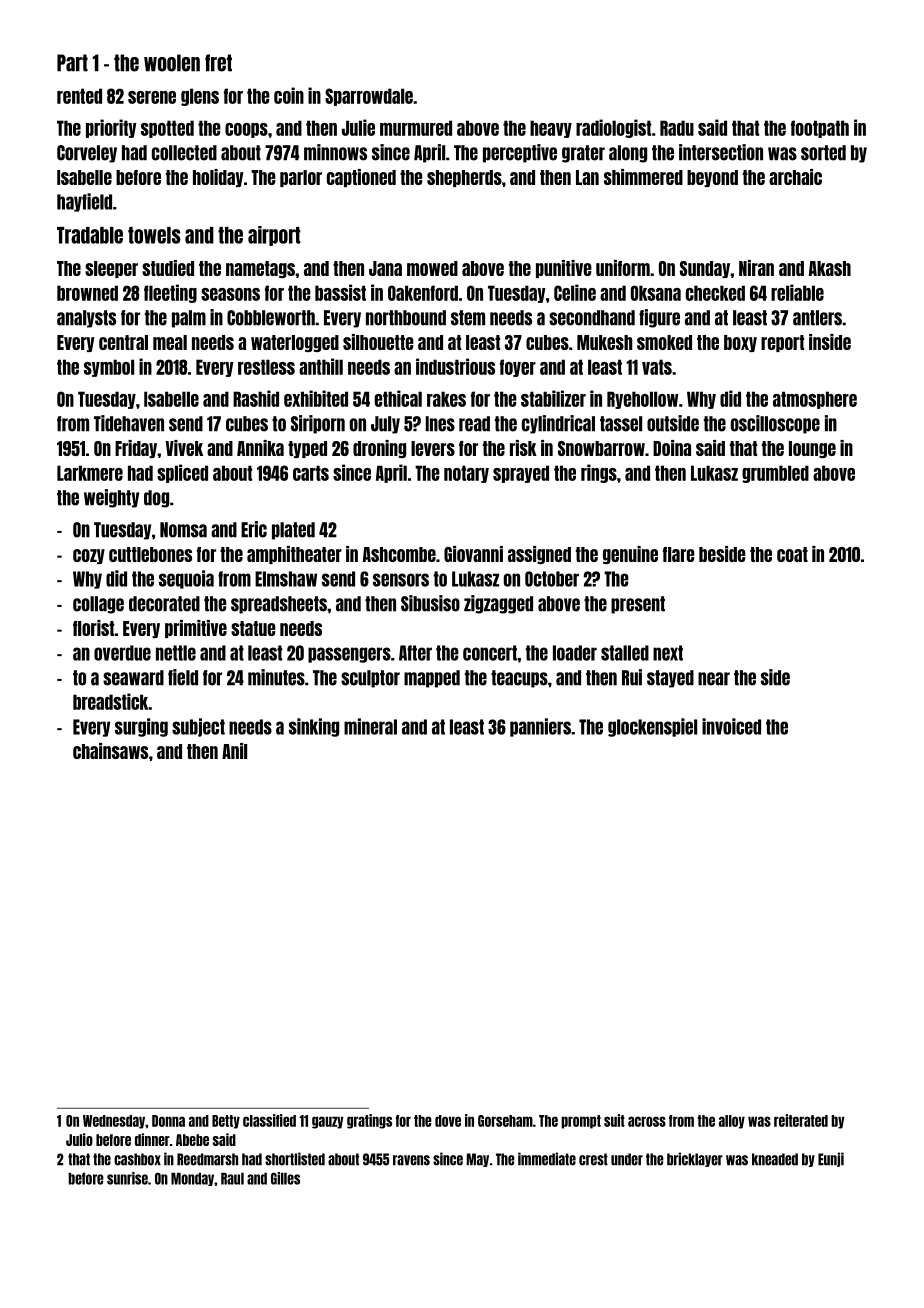 This screenshot has width=924, height=1308. What do you see at coordinates (817, 318) in the screenshot?
I see `antlers` at bounding box center [817, 318].
